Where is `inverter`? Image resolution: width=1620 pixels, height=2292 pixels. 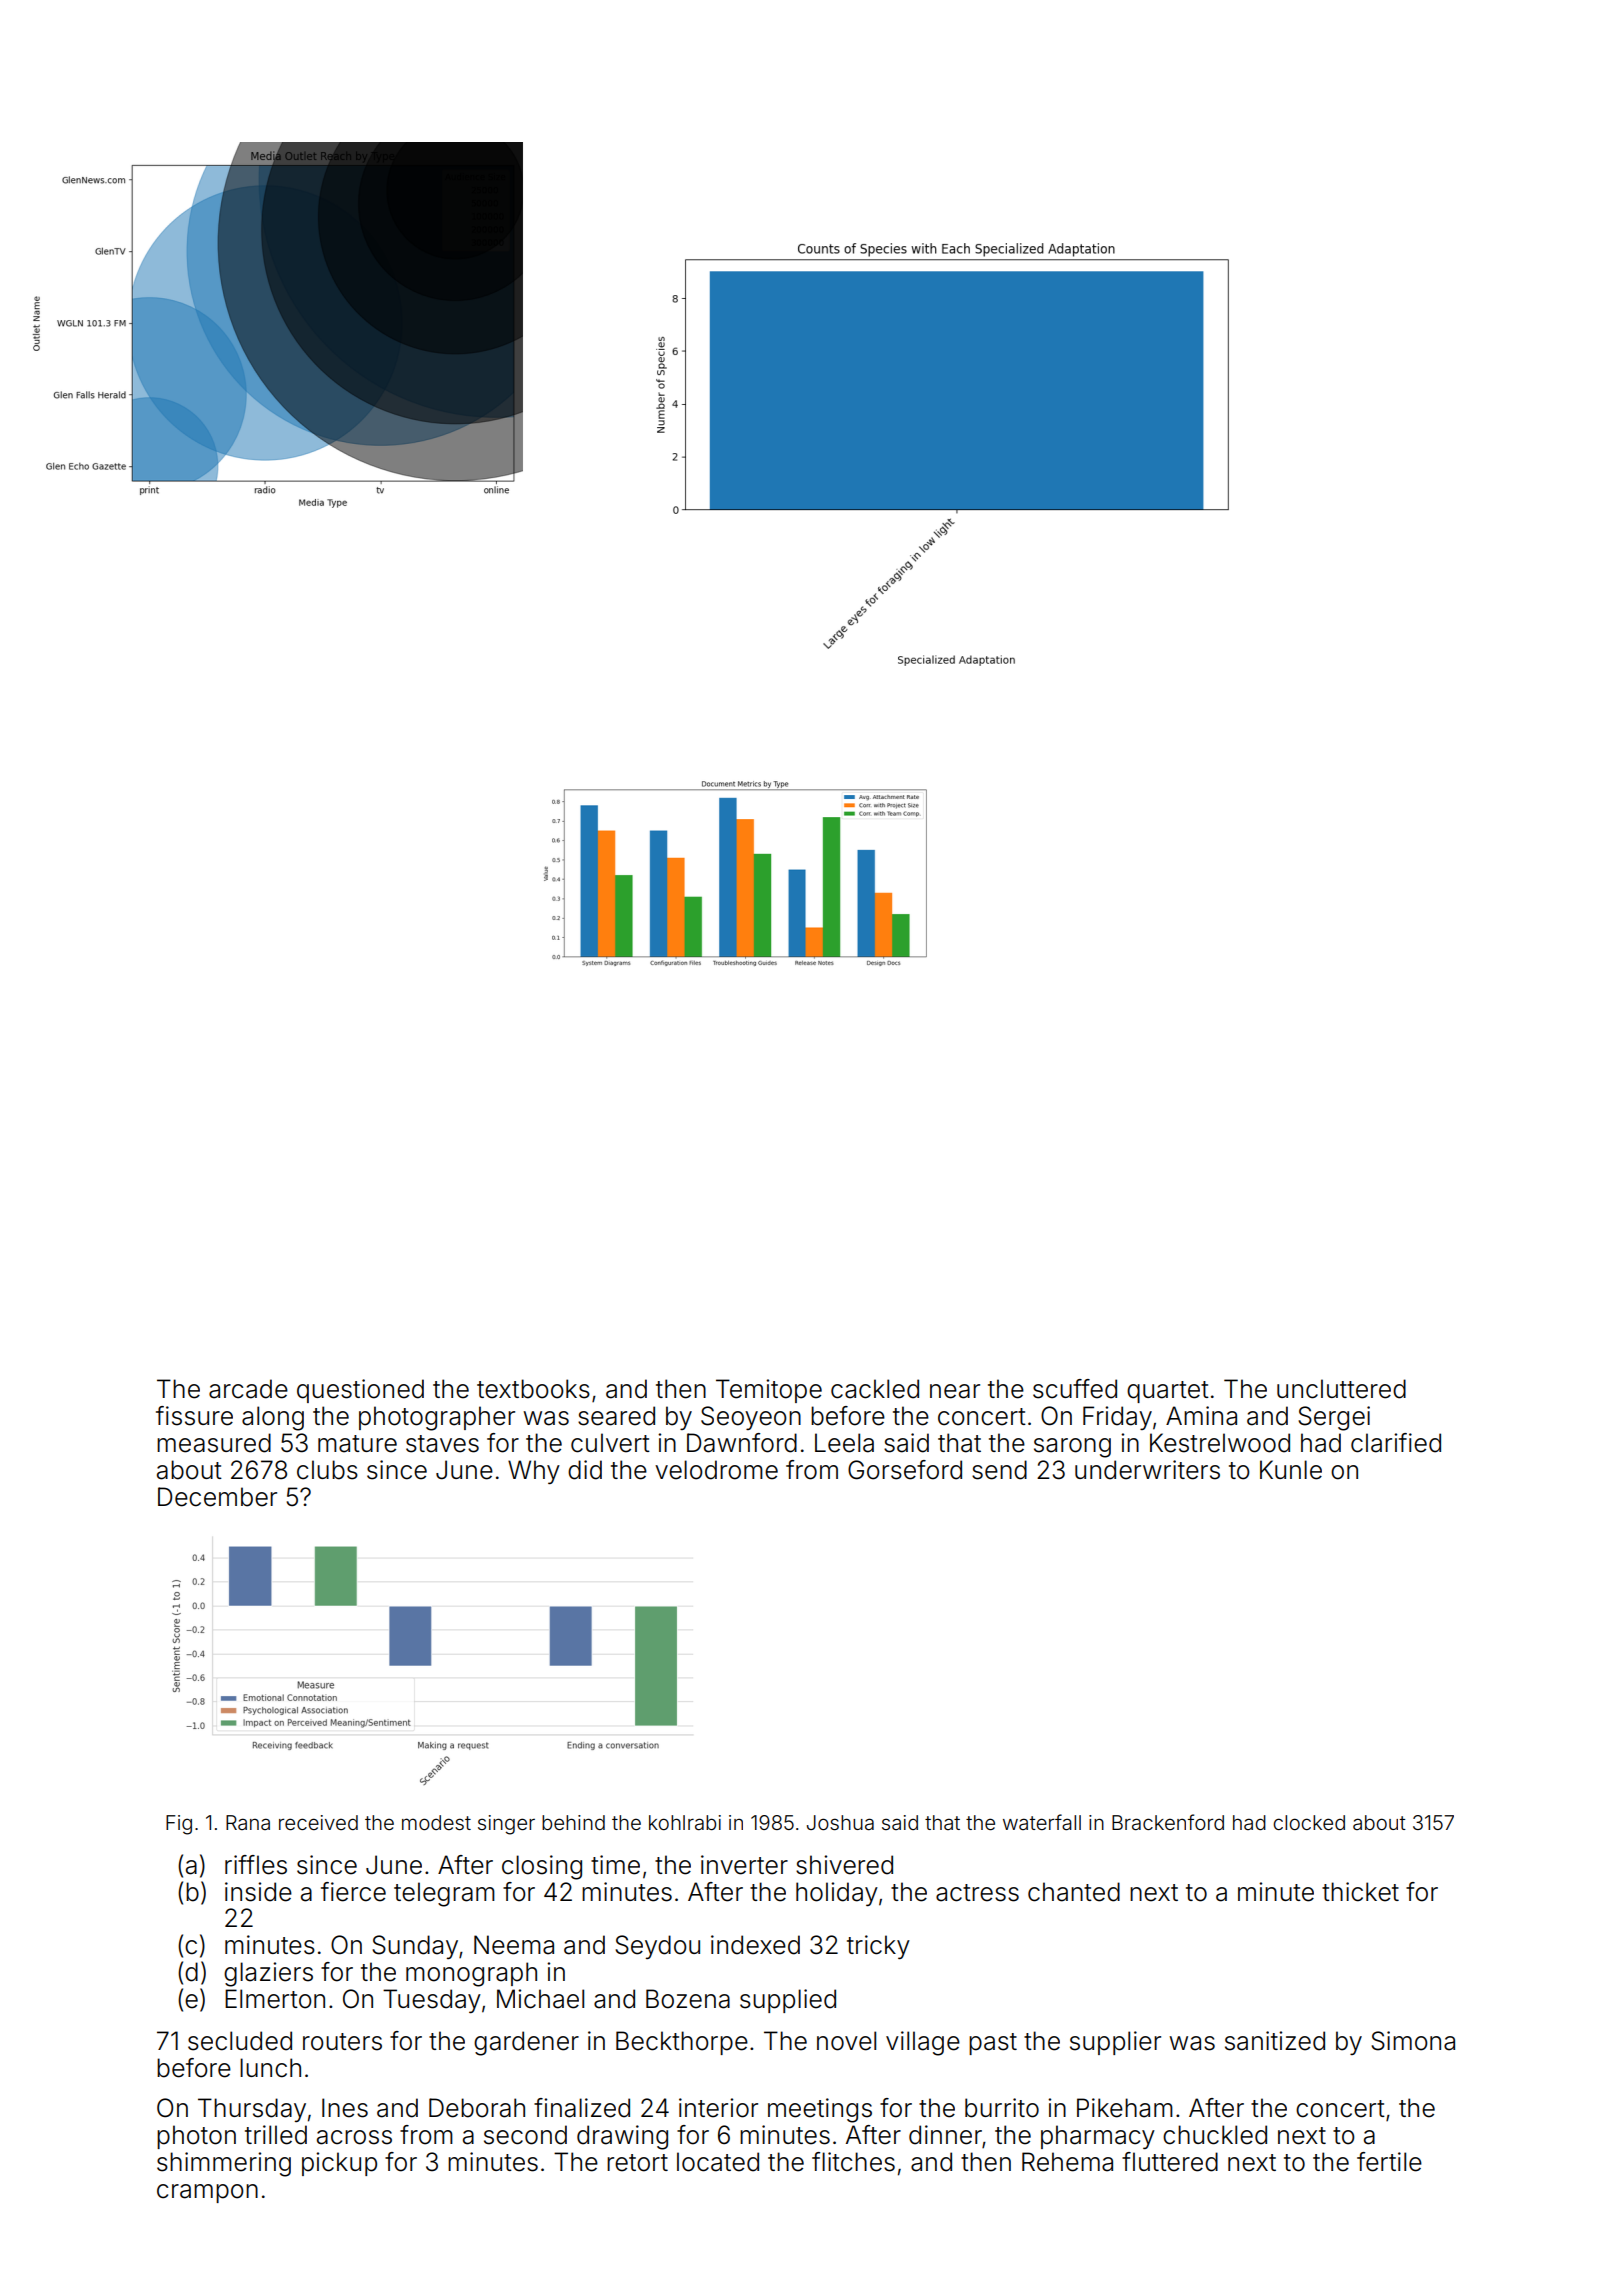
inverter is located at coordinates (744, 1865).
